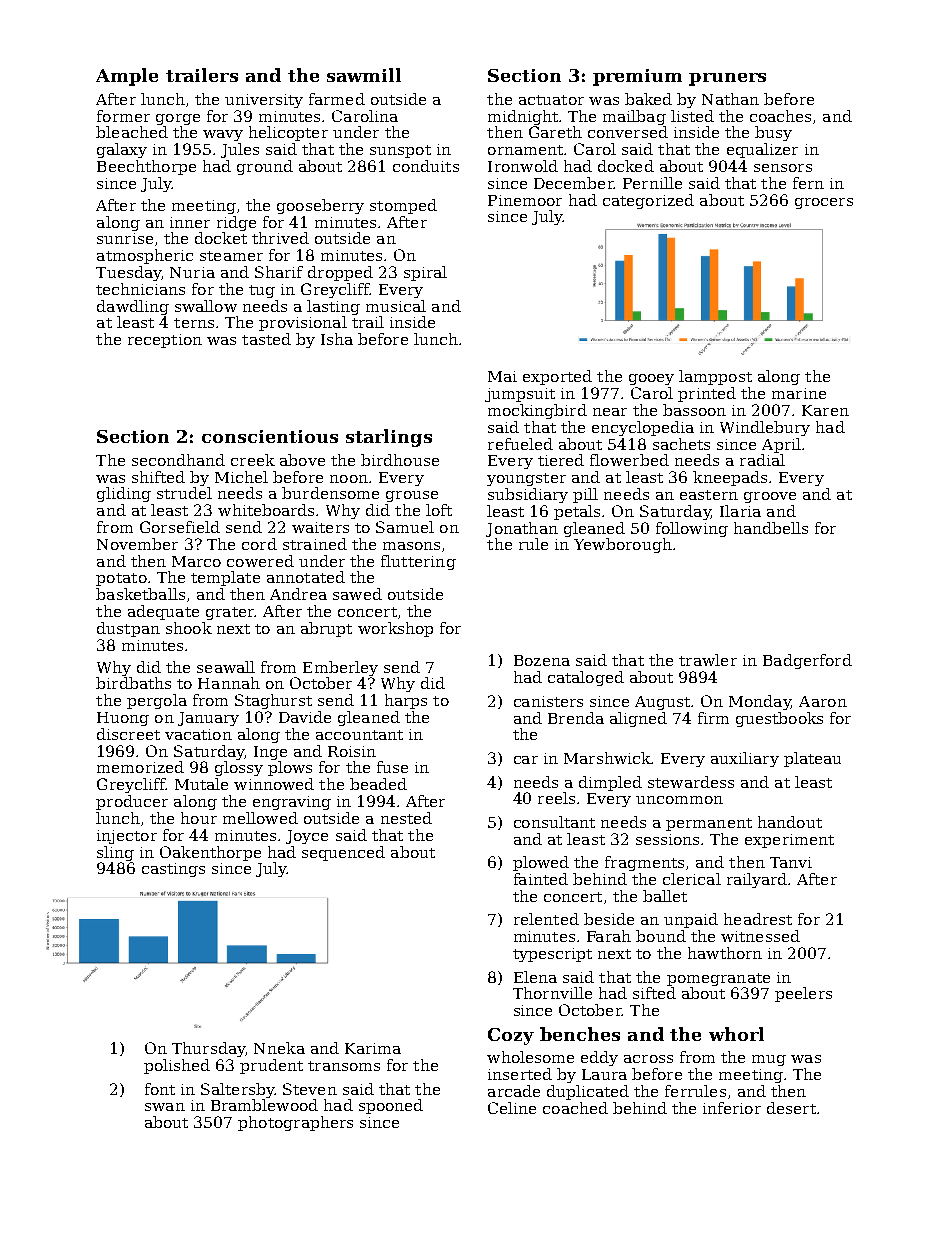 The image size is (952, 1233). Describe the element at coordinates (791, 1108) in the page. I see `desert` at that location.
